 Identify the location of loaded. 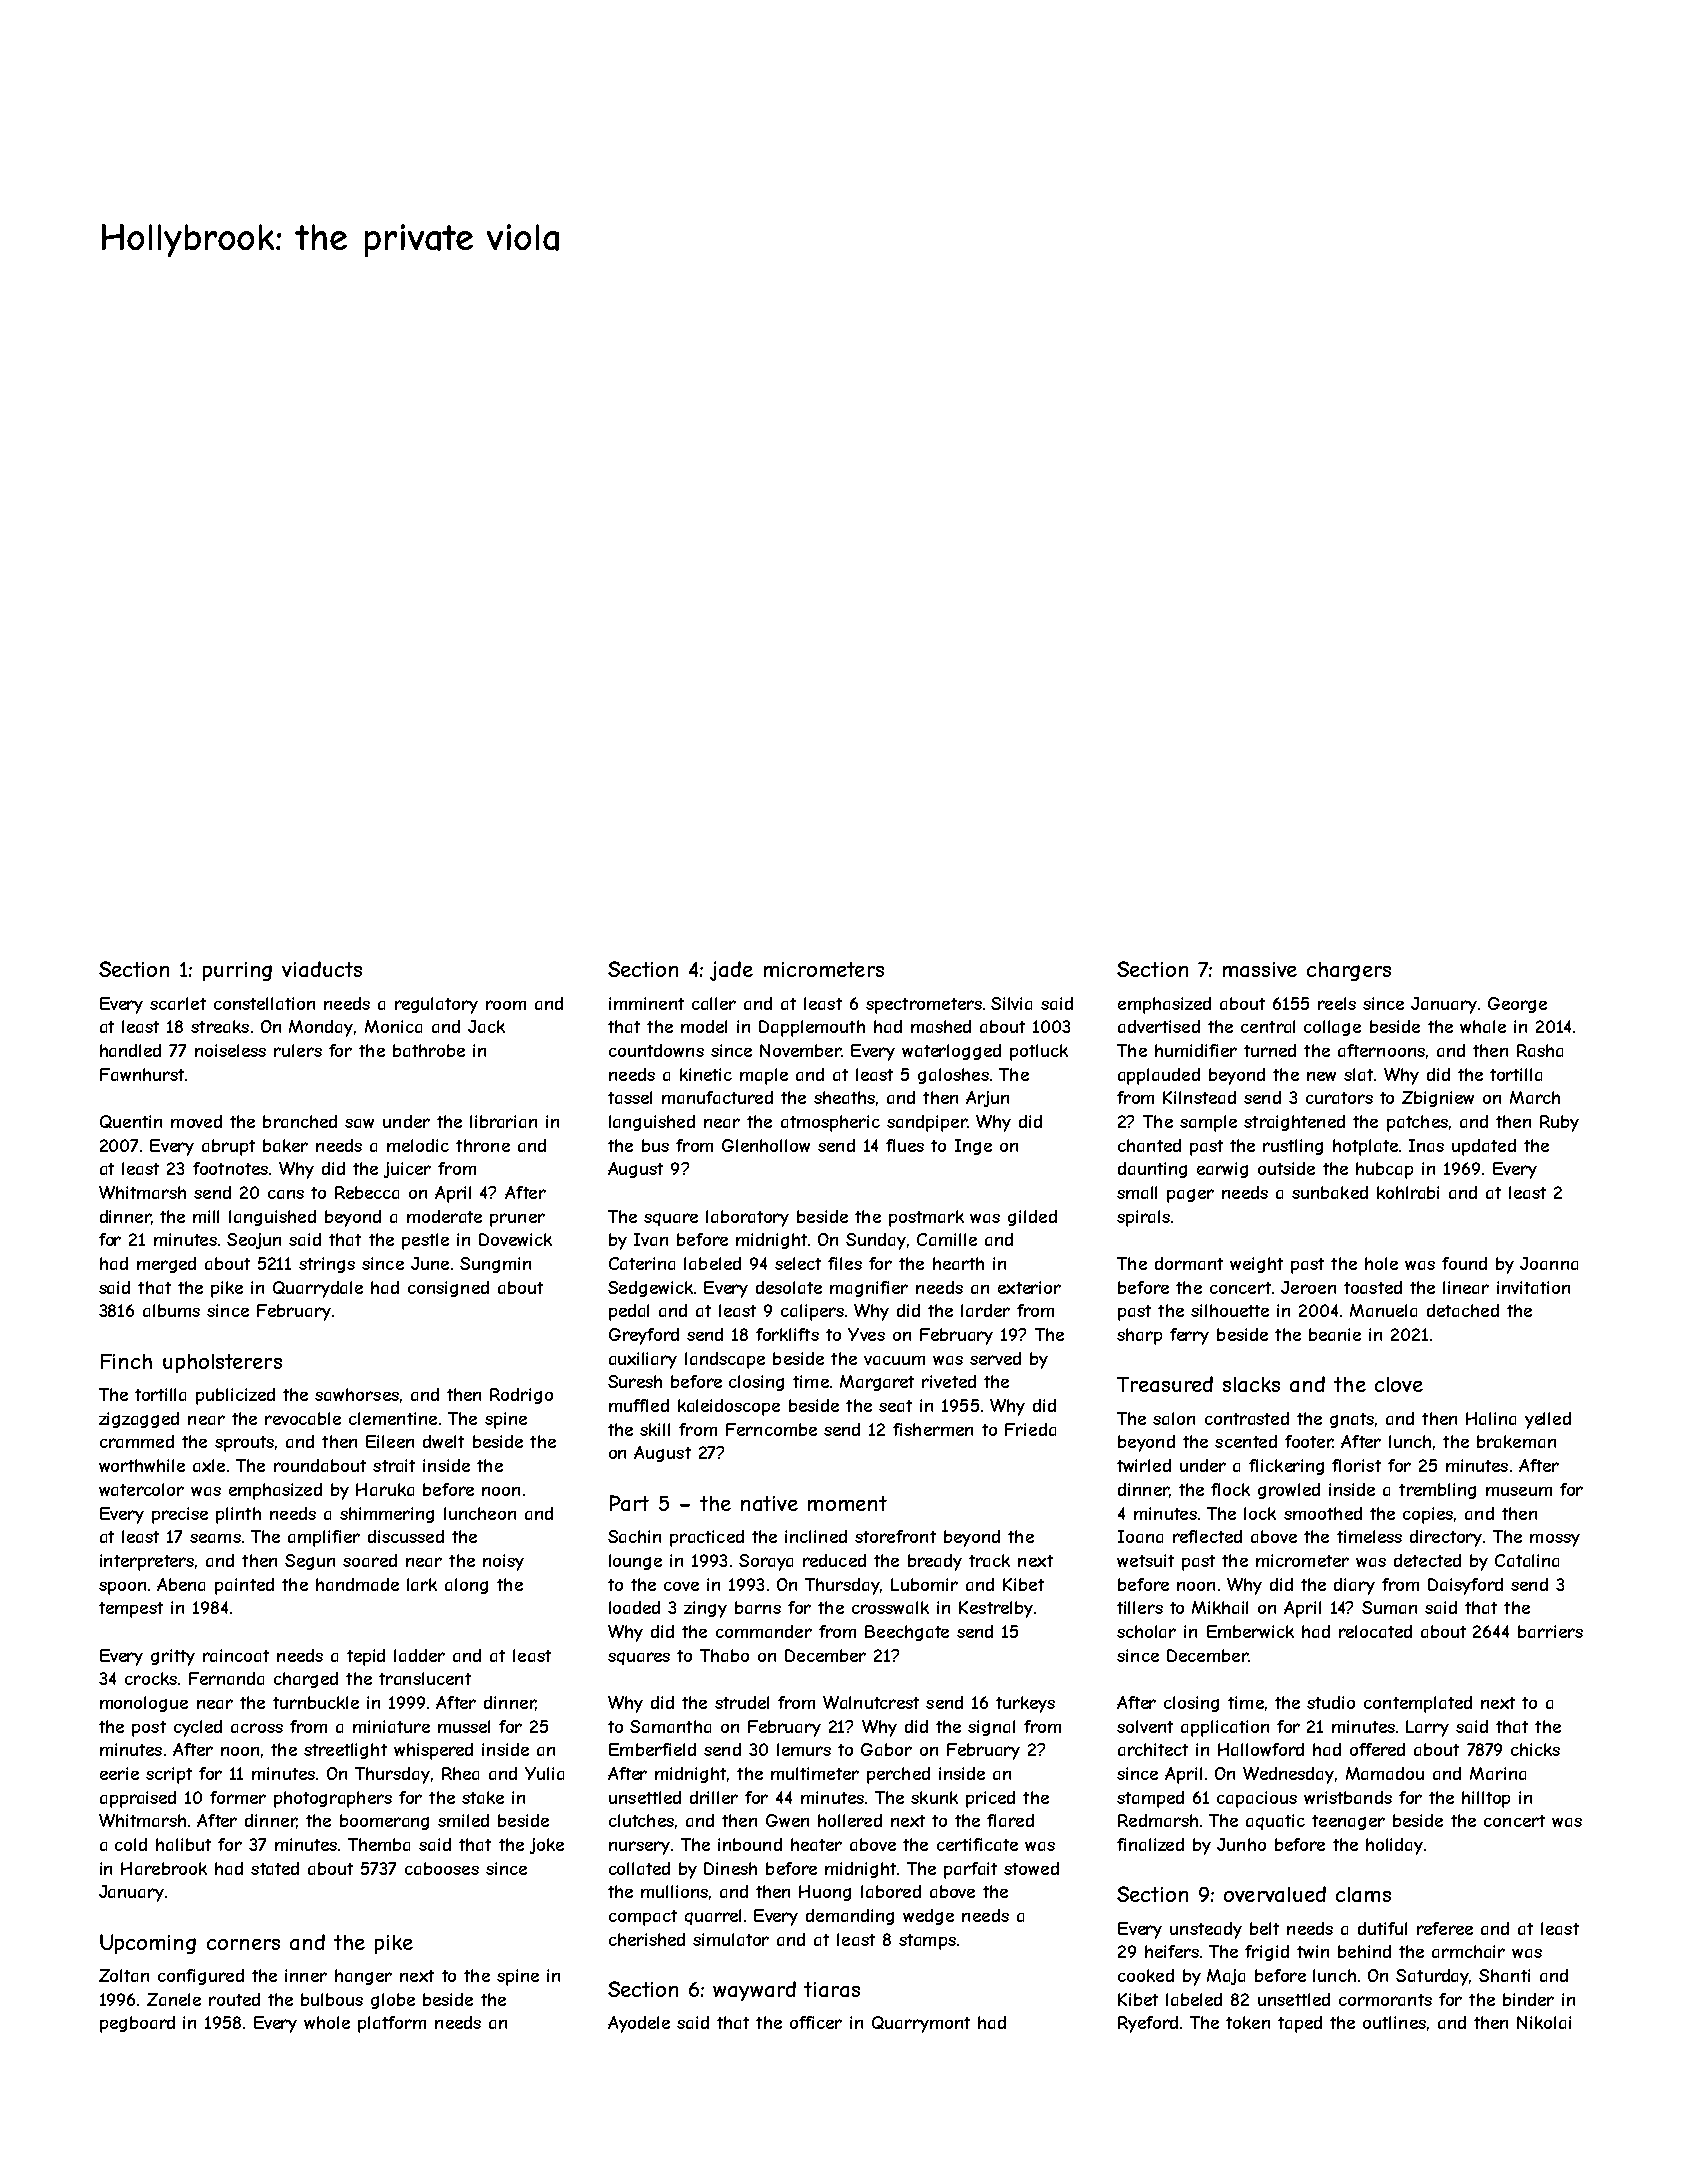
(634, 1607).
